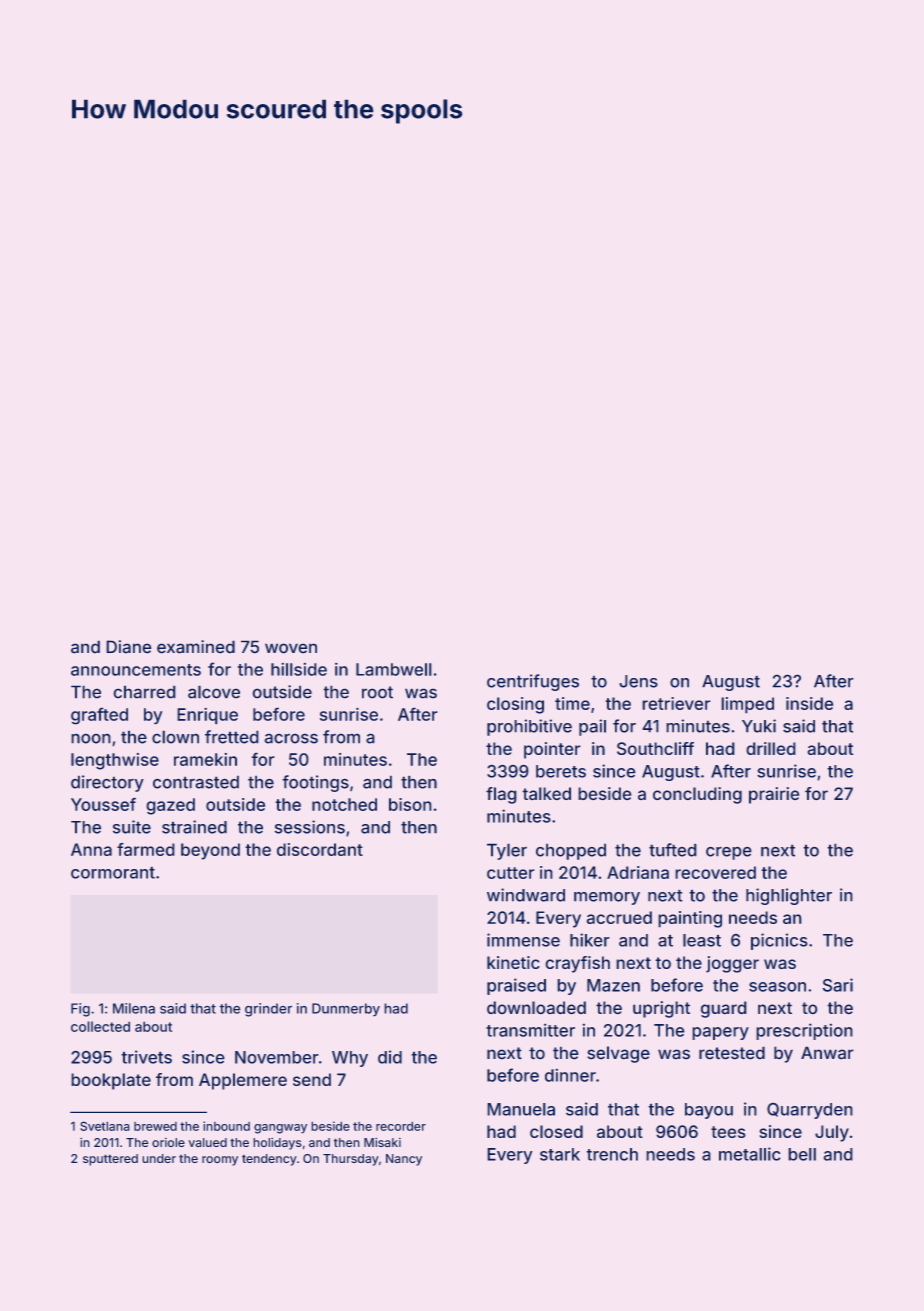 The width and height of the image is (924, 1311). Describe the element at coordinates (619, 1054) in the image. I see `selvage` at that location.
